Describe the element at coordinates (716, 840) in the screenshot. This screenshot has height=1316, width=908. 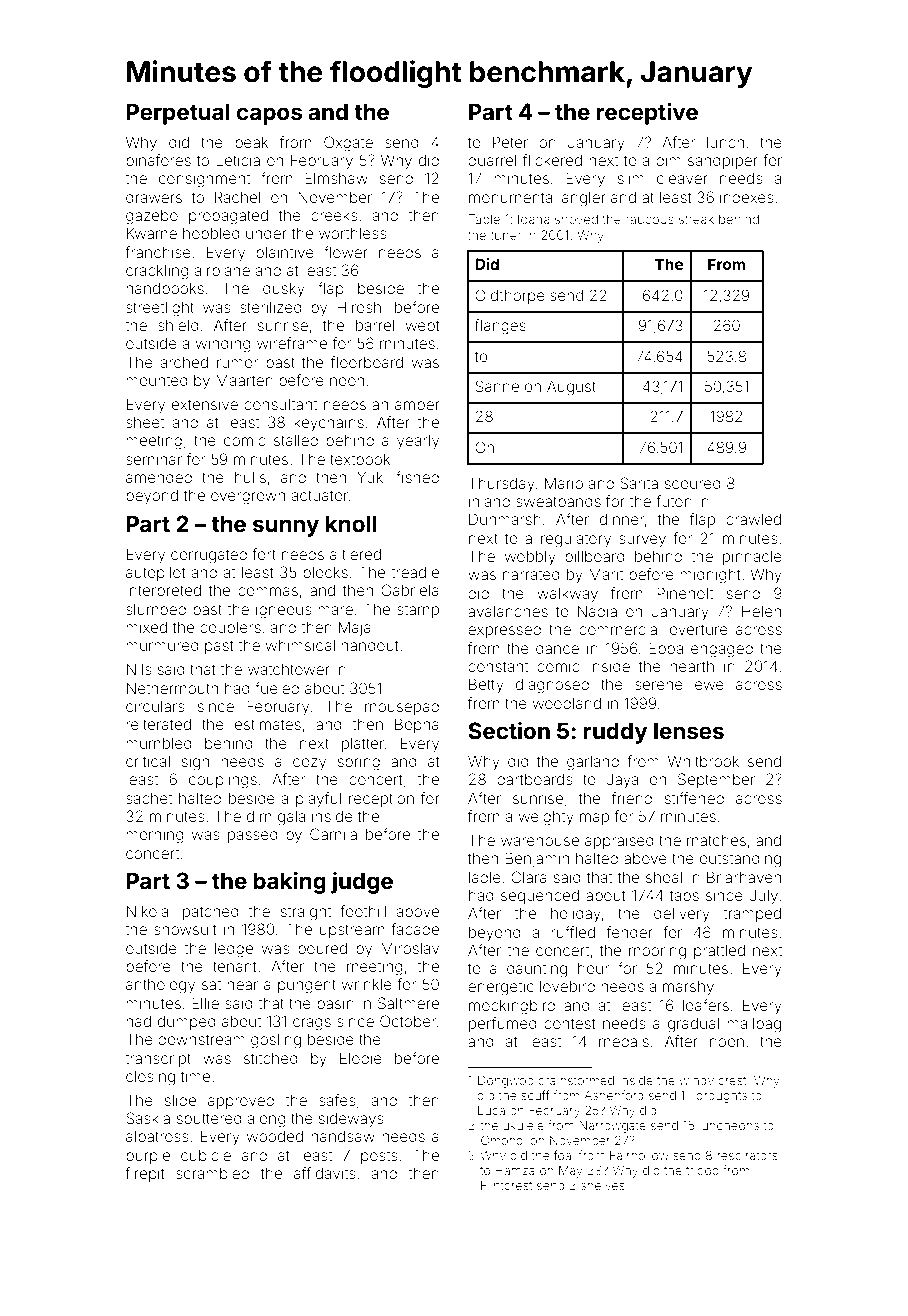
I see `matches` at that location.
